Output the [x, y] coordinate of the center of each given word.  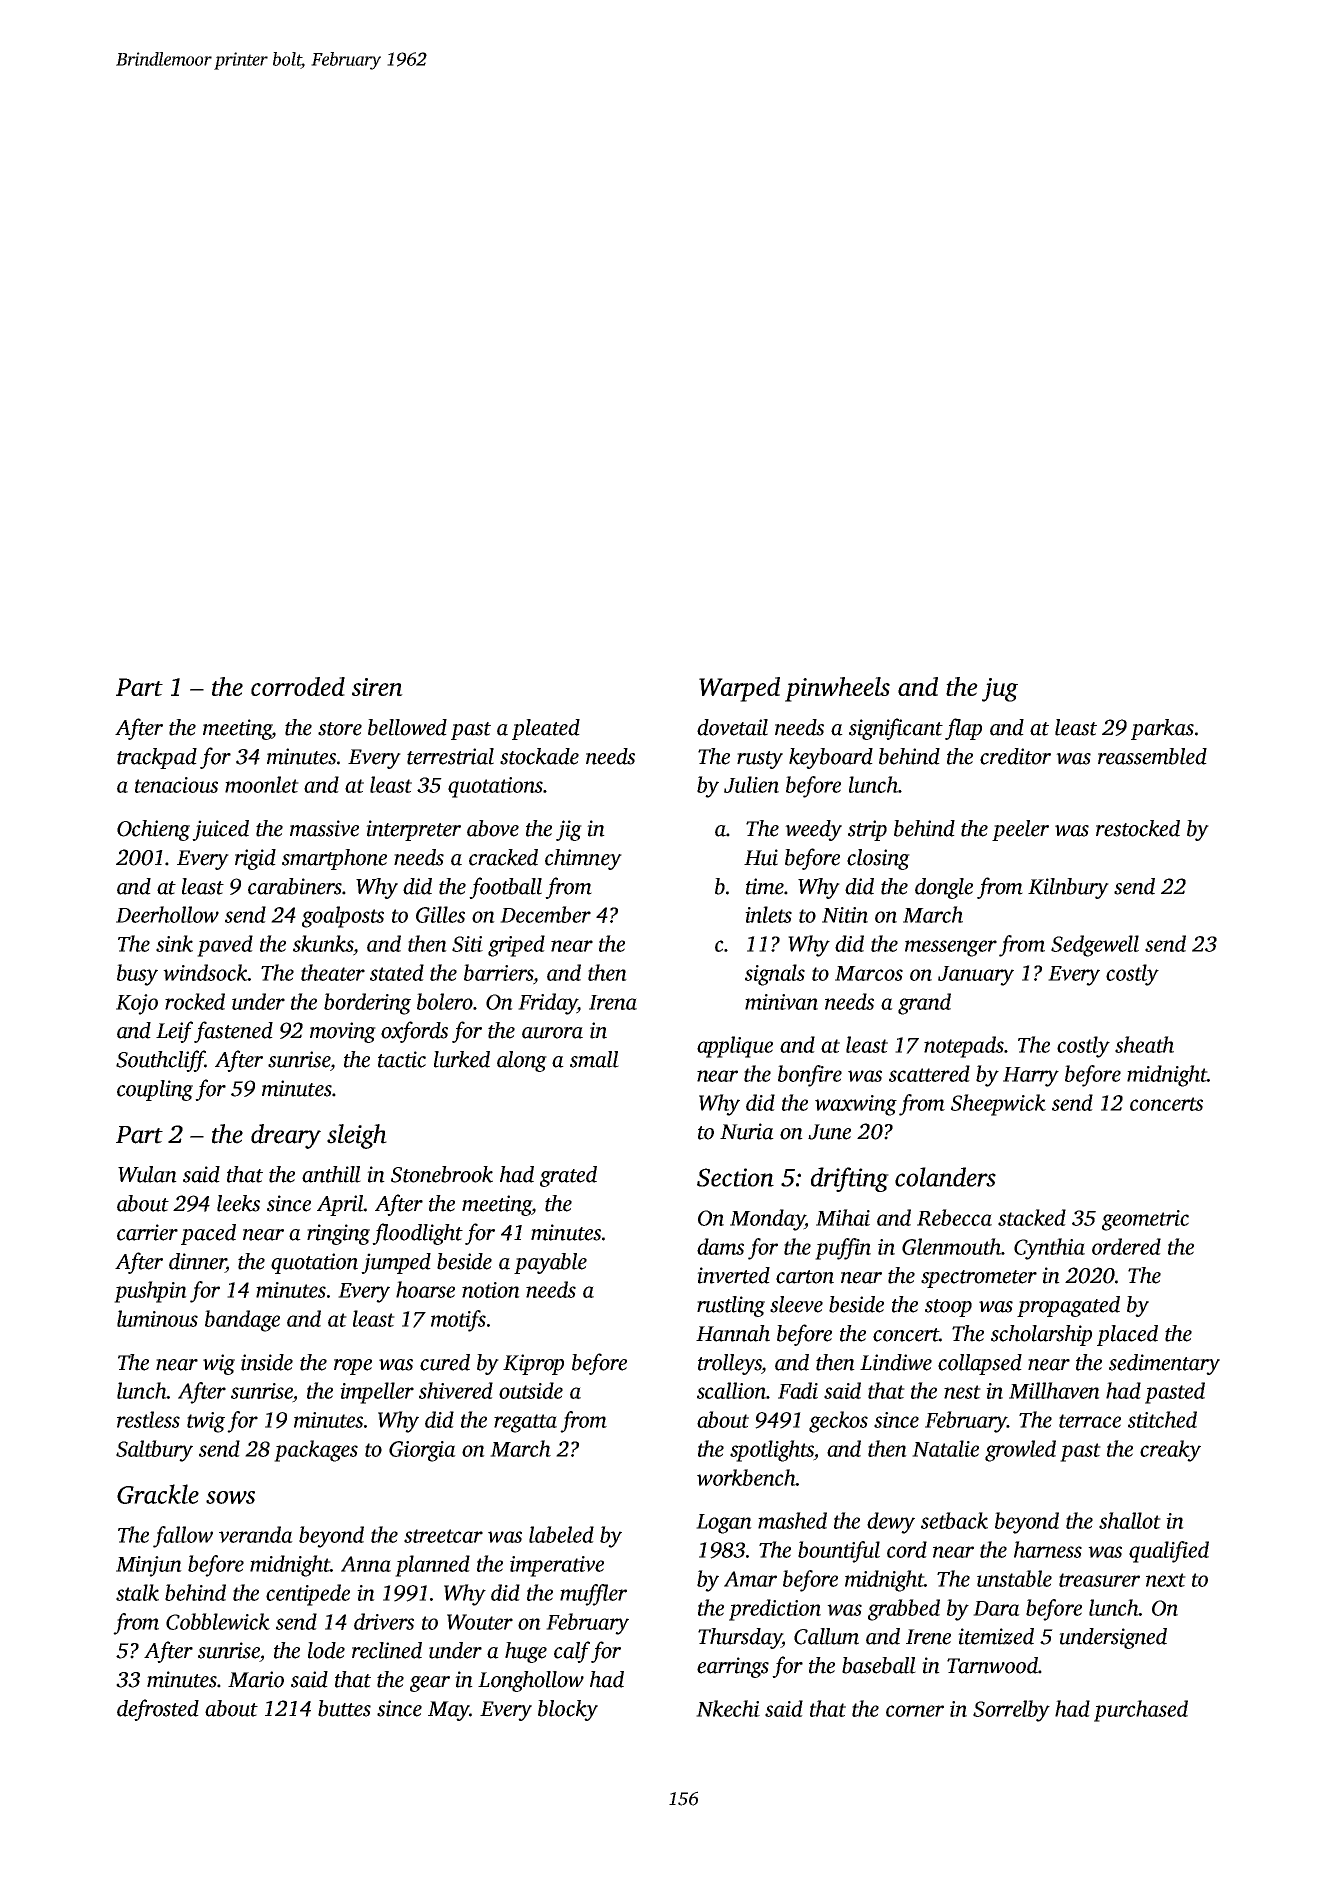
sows [230, 1497]
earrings [733, 1667]
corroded [298, 686]
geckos [838, 1422]
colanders [945, 1177]
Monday [767, 1220]
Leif [174, 1032]
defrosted [158, 1710]
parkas [1162, 729]
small [594, 1059]
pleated [546, 729]
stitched [1162, 1419]
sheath [1144, 1044]
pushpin [150, 1292]
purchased [1141, 1711]
